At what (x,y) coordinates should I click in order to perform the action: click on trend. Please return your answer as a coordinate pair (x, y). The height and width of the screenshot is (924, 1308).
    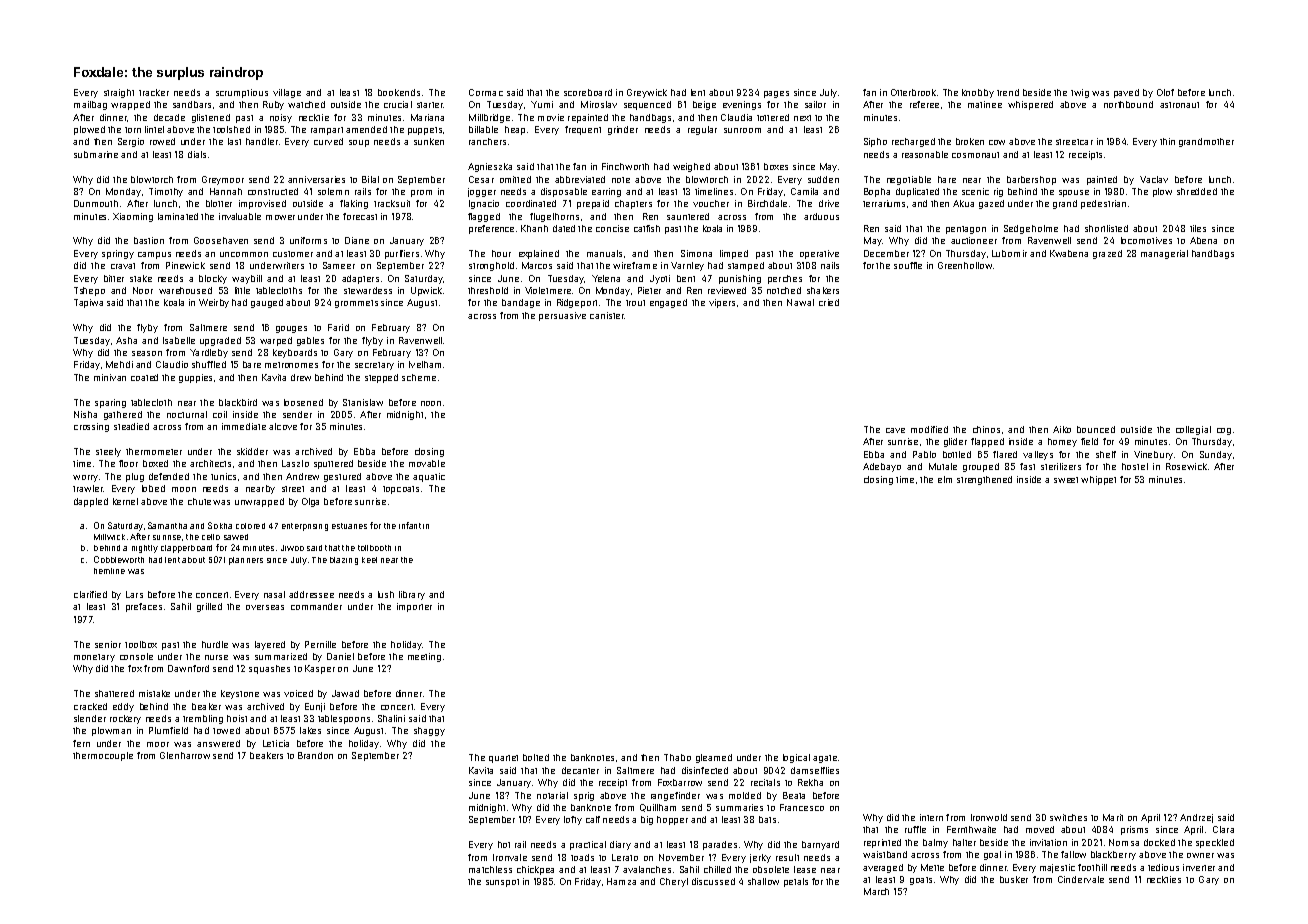
    Looking at the image, I should click on (1008, 92).
